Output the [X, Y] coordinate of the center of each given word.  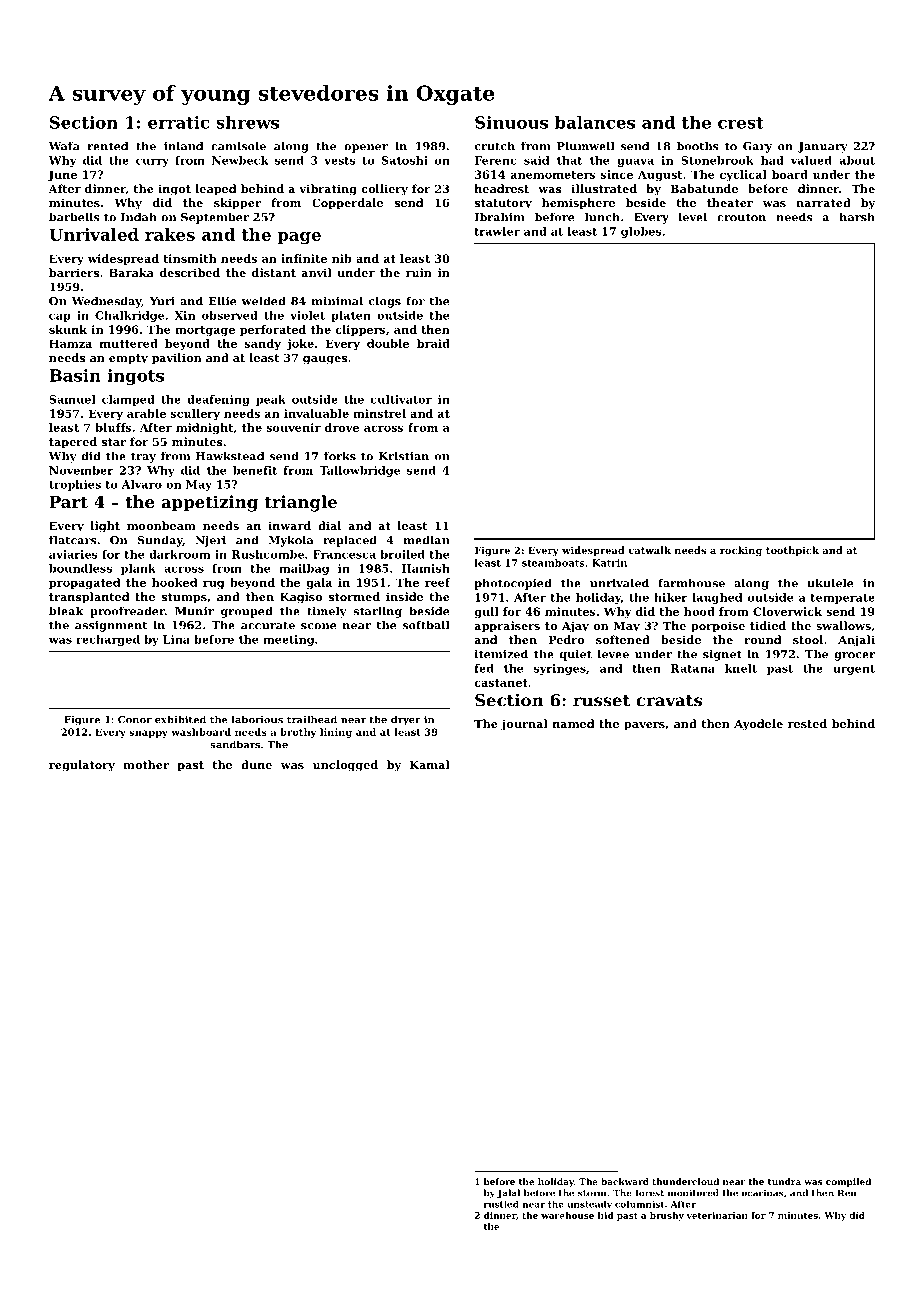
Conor [135, 720]
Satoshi [405, 160]
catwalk [649, 550]
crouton [741, 217]
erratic [178, 122]
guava [635, 163]
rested [807, 723]
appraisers [507, 627]
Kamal [430, 764]
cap [60, 317]
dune [256, 764]
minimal [337, 301]
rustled [501, 1204]
